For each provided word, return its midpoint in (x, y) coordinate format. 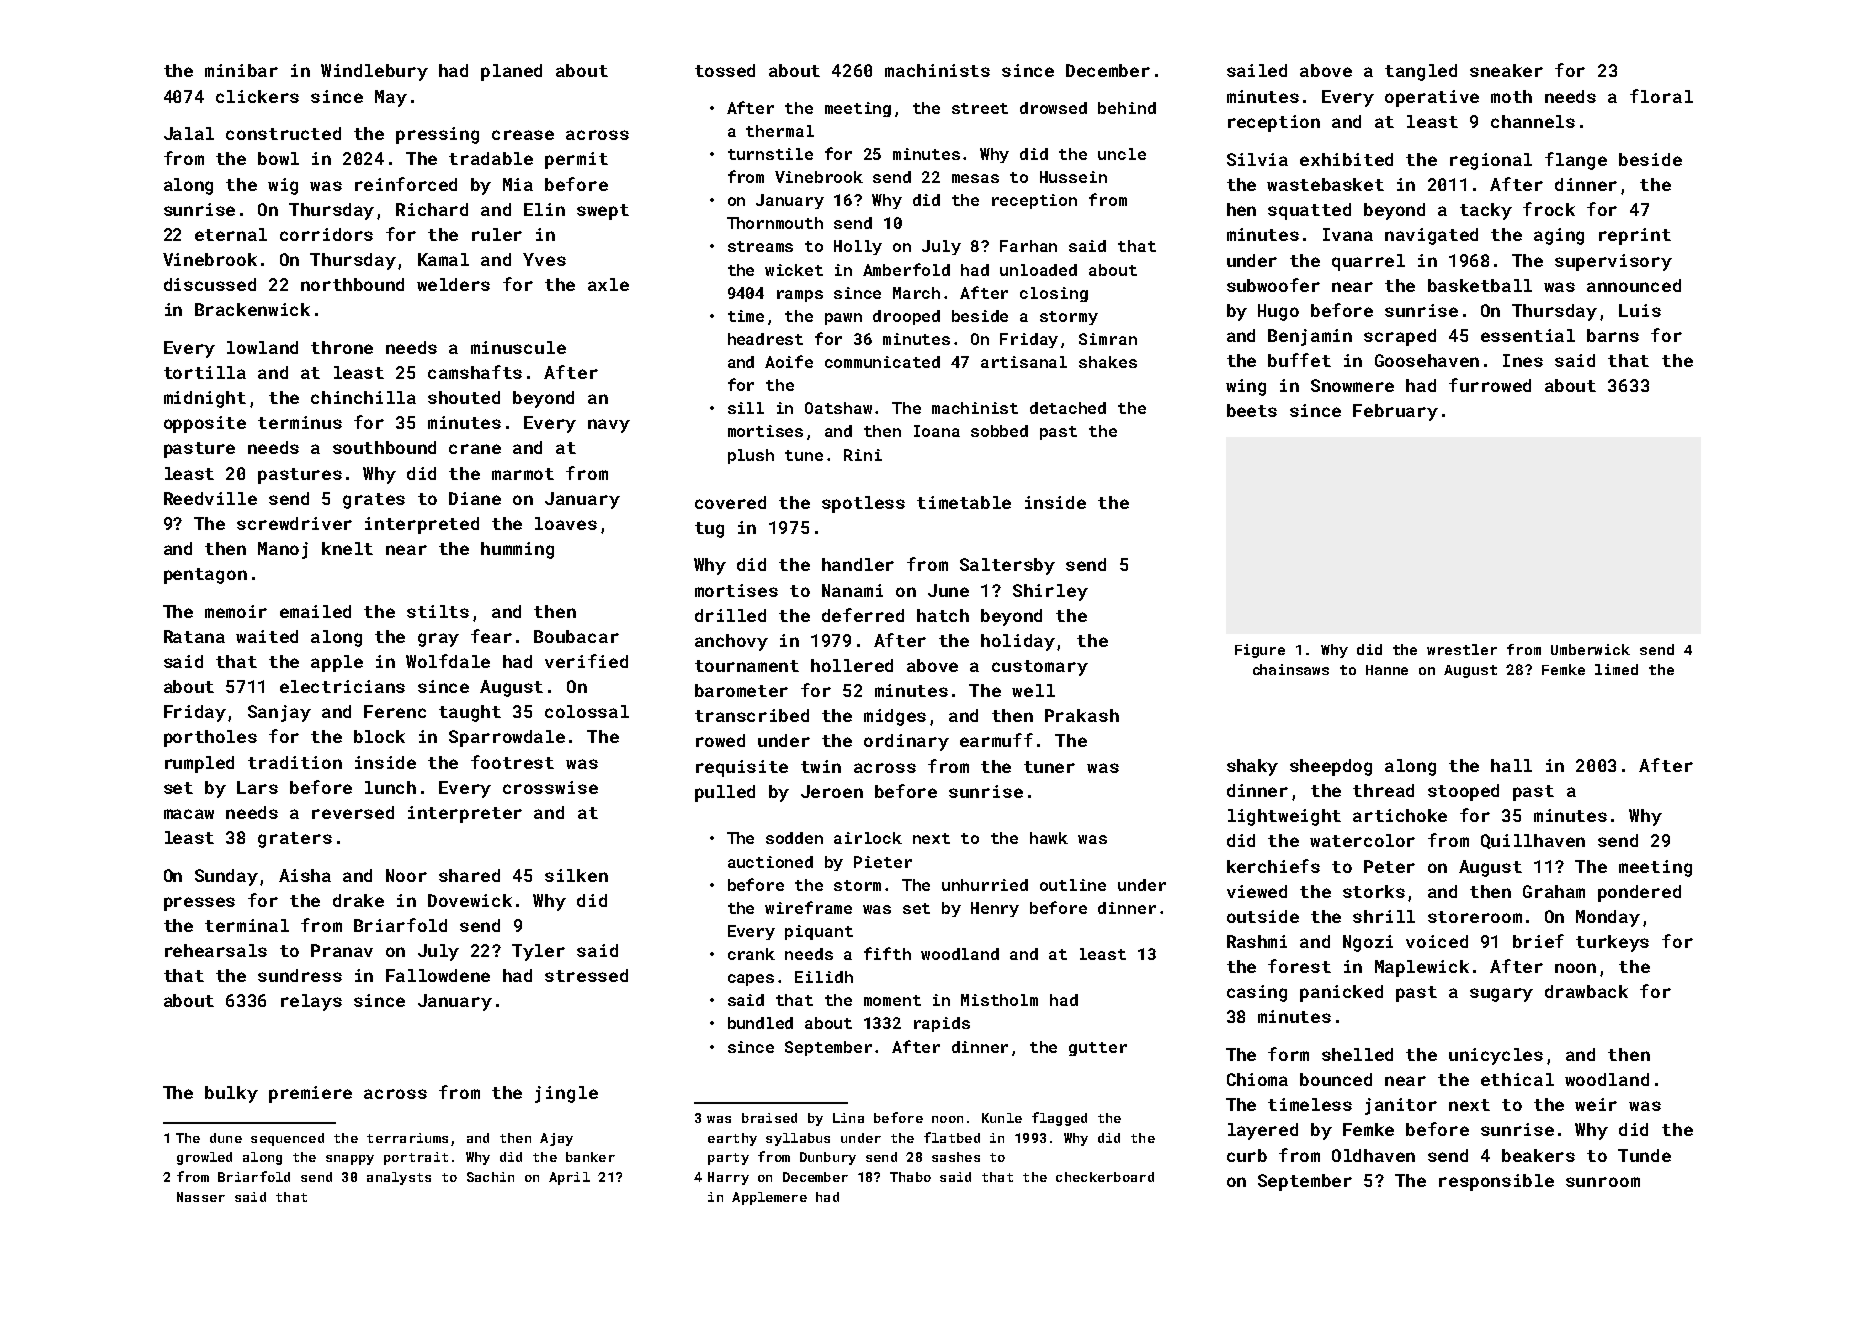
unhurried (985, 885)
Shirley (1050, 592)
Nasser (201, 1197)
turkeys (1612, 943)
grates (374, 501)
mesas (975, 178)
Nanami (852, 590)
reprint (1635, 236)
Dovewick (470, 900)
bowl (278, 158)
